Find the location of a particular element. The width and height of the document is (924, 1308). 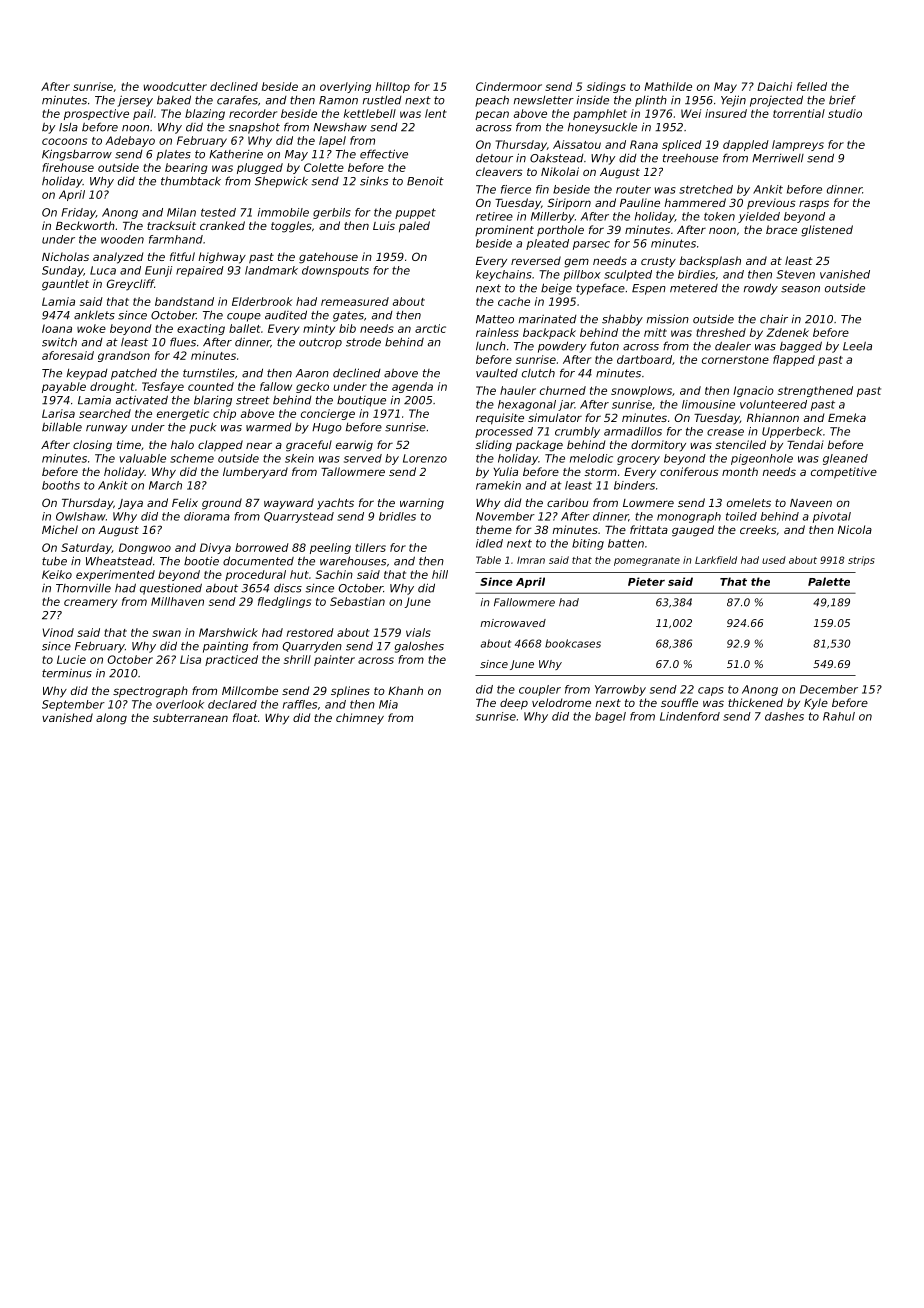

coniferous is located at coordinates (689, 471).
